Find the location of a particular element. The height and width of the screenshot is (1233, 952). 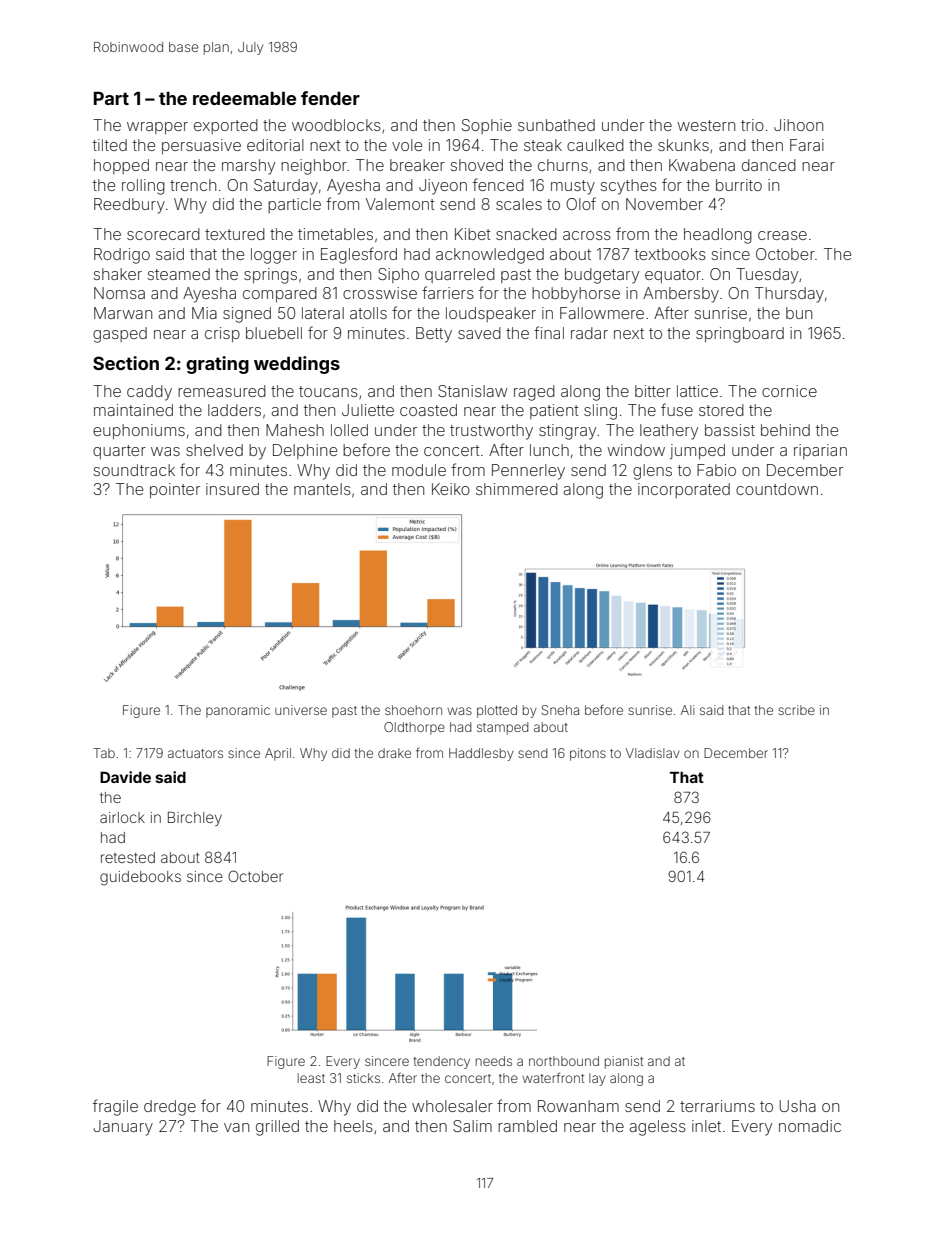

drake is located at coordinates (394, 753).
